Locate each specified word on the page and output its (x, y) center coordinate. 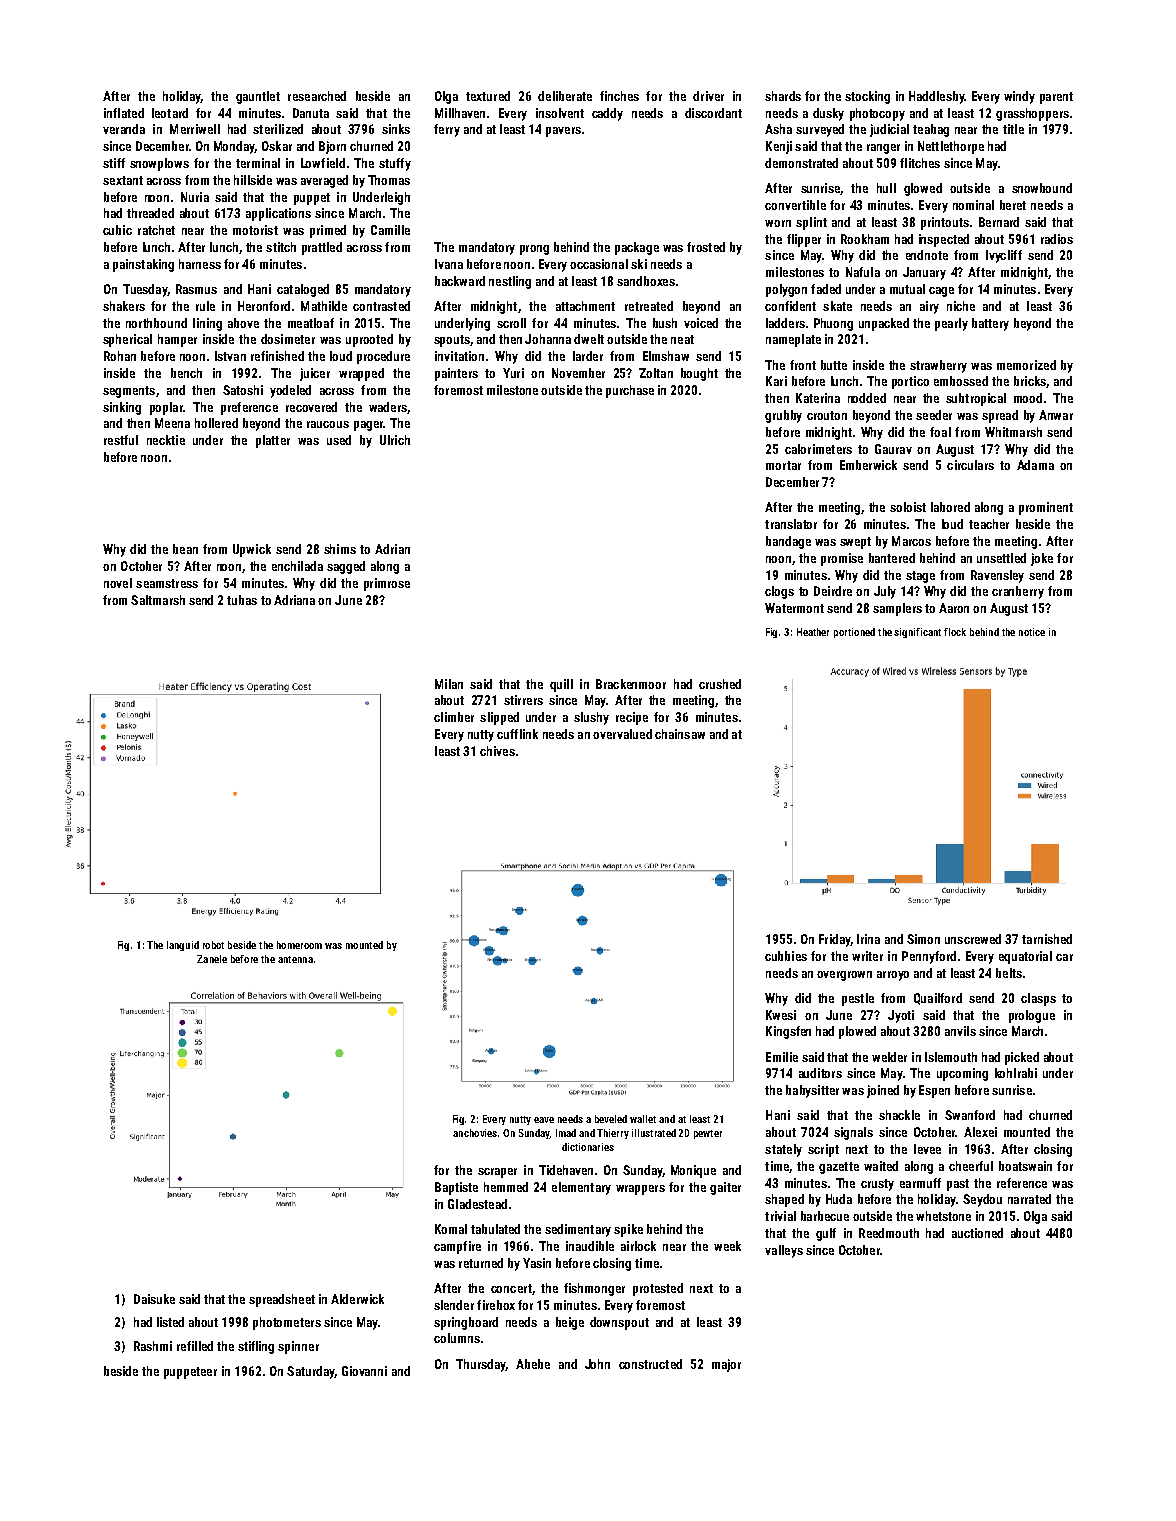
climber (454, 717)
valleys (784, 1251)
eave (544, 1120)
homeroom (299, 945)
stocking (867, 97)
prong (534, 250)
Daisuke (154, 1299)
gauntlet (258, 97)
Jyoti (901, 1016)
